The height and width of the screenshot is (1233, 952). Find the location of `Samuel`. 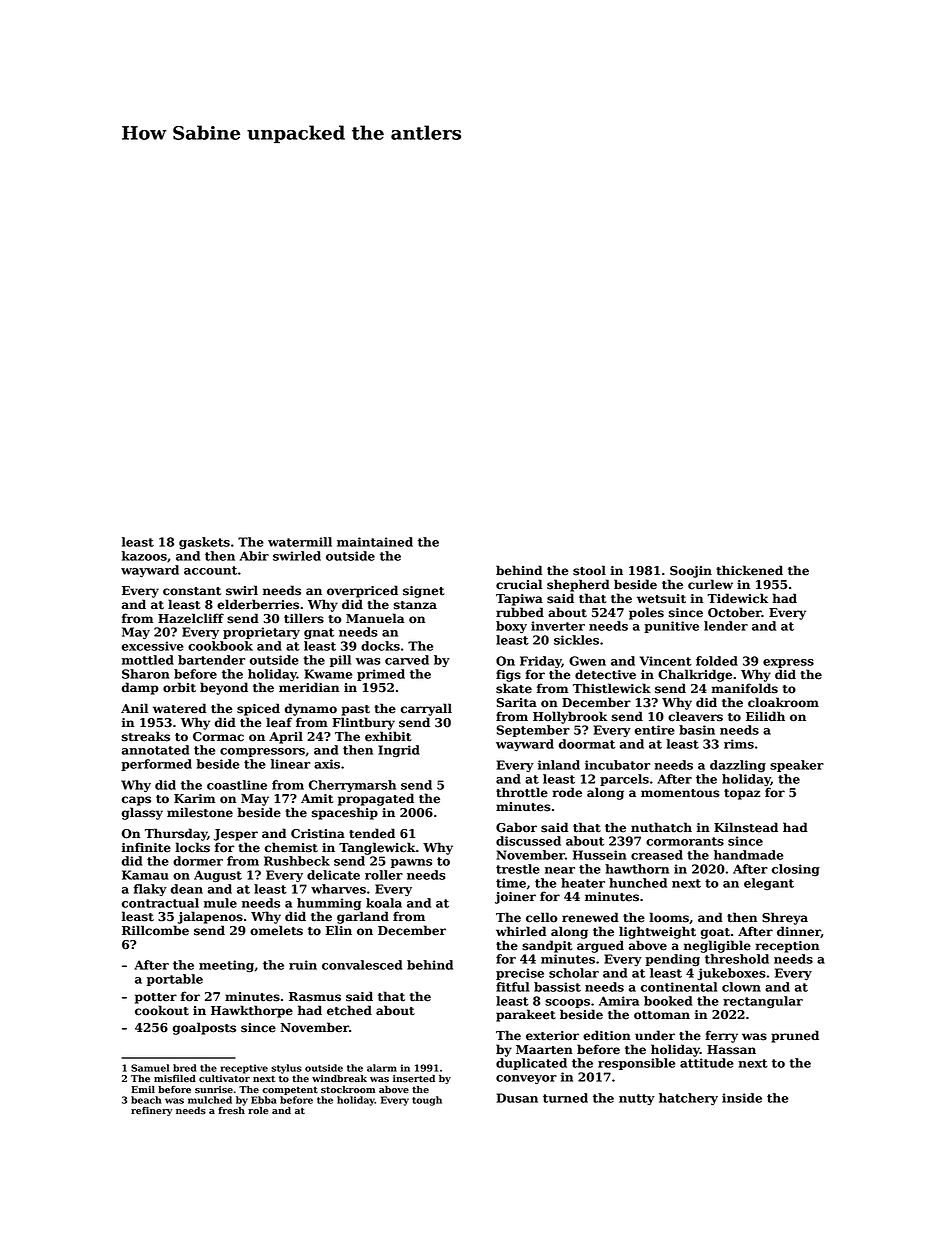

Samuel is located at coordinates (150, 1068).
